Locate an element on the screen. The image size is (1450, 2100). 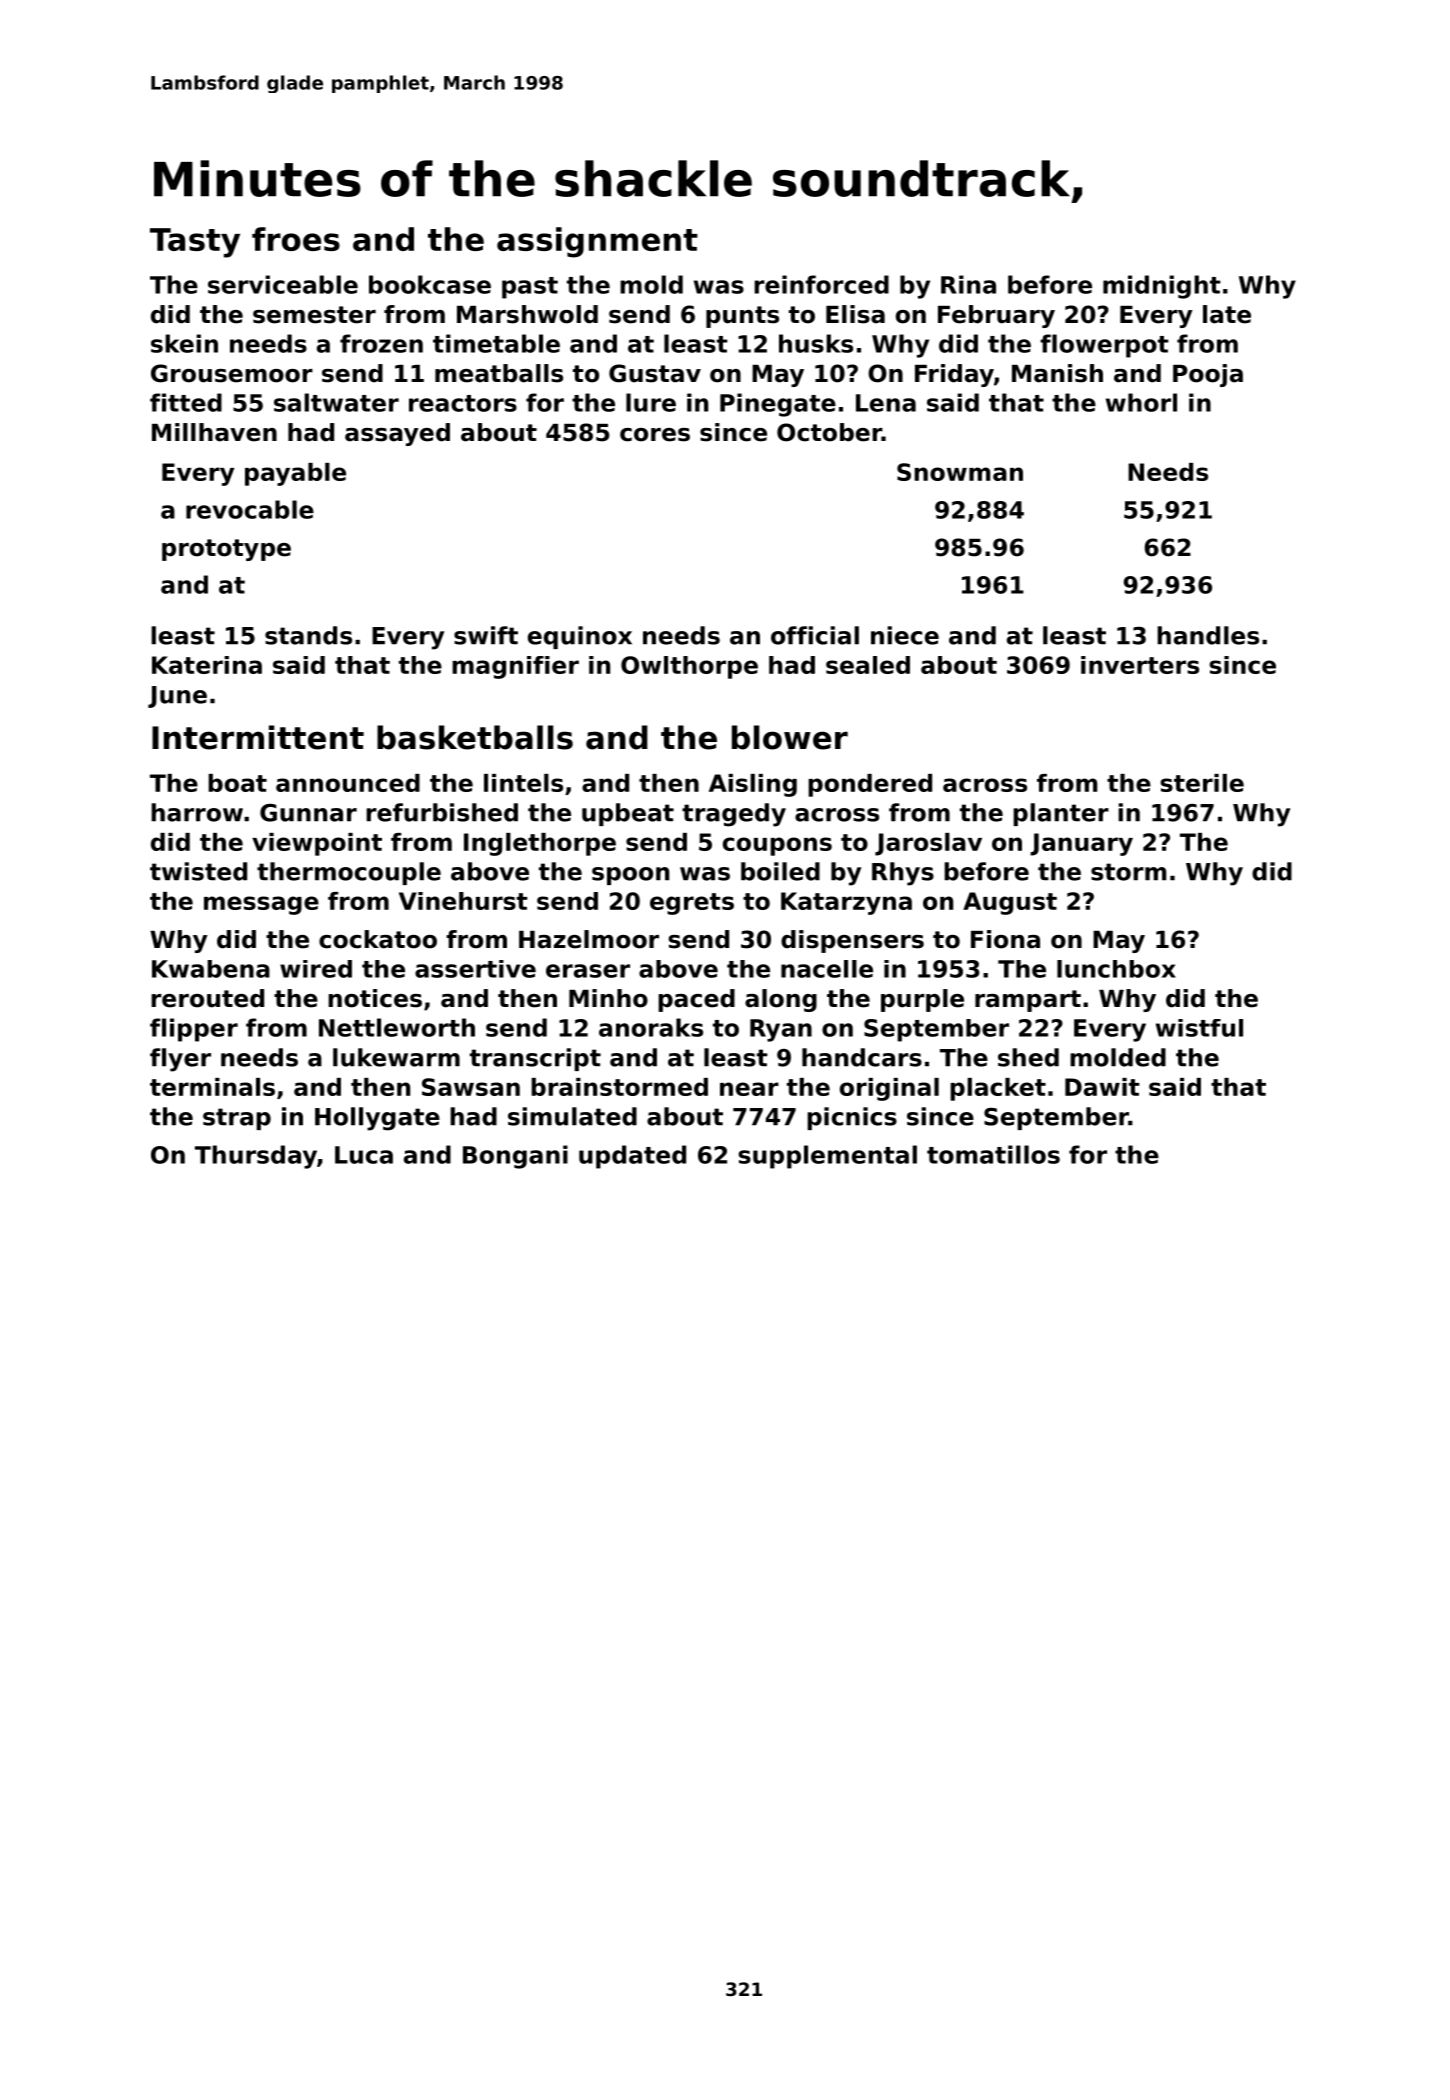
flipper is located at coordinates (194, 1030).
